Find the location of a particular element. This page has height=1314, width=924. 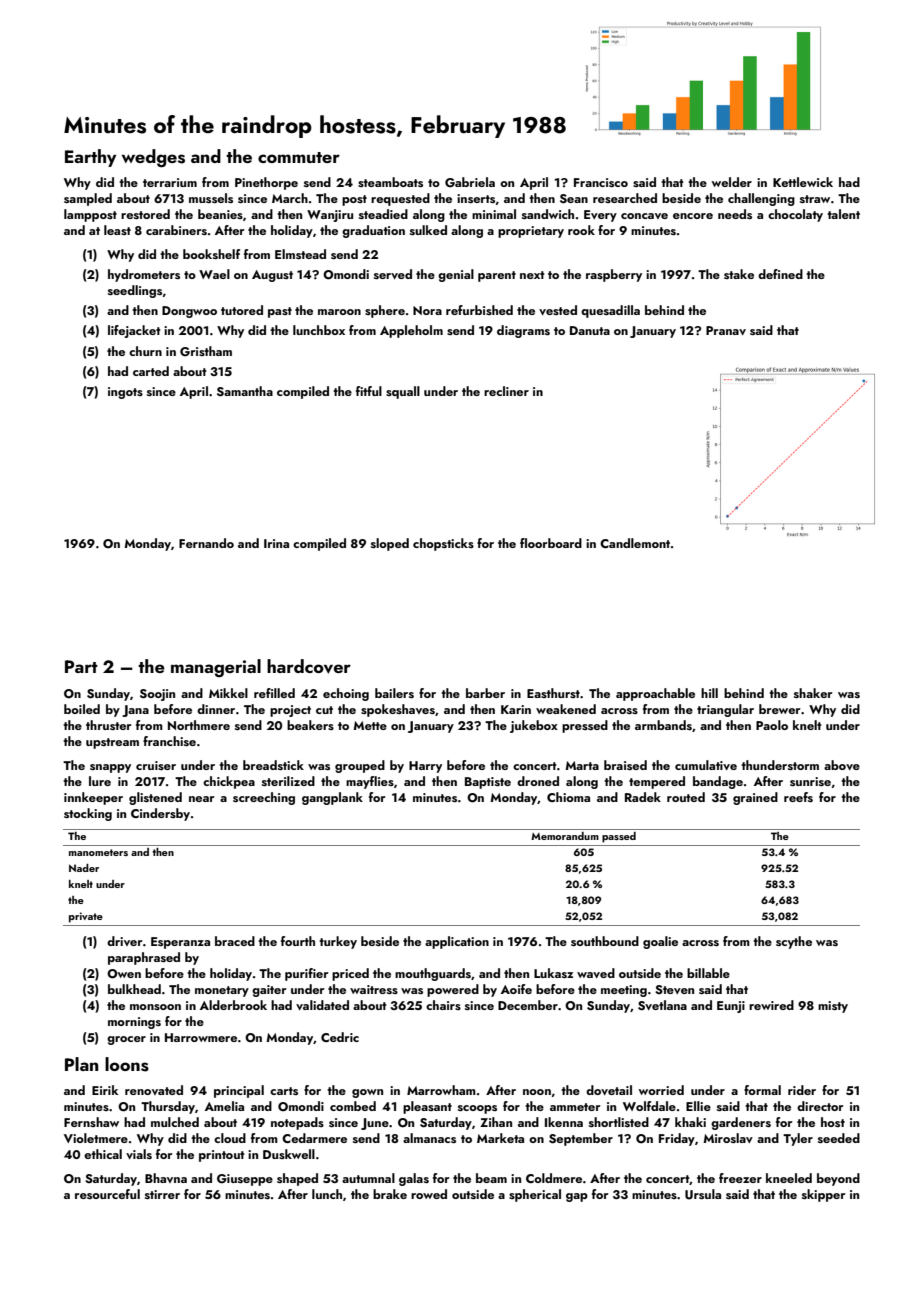

braced is located at coordinates (235, 941).
